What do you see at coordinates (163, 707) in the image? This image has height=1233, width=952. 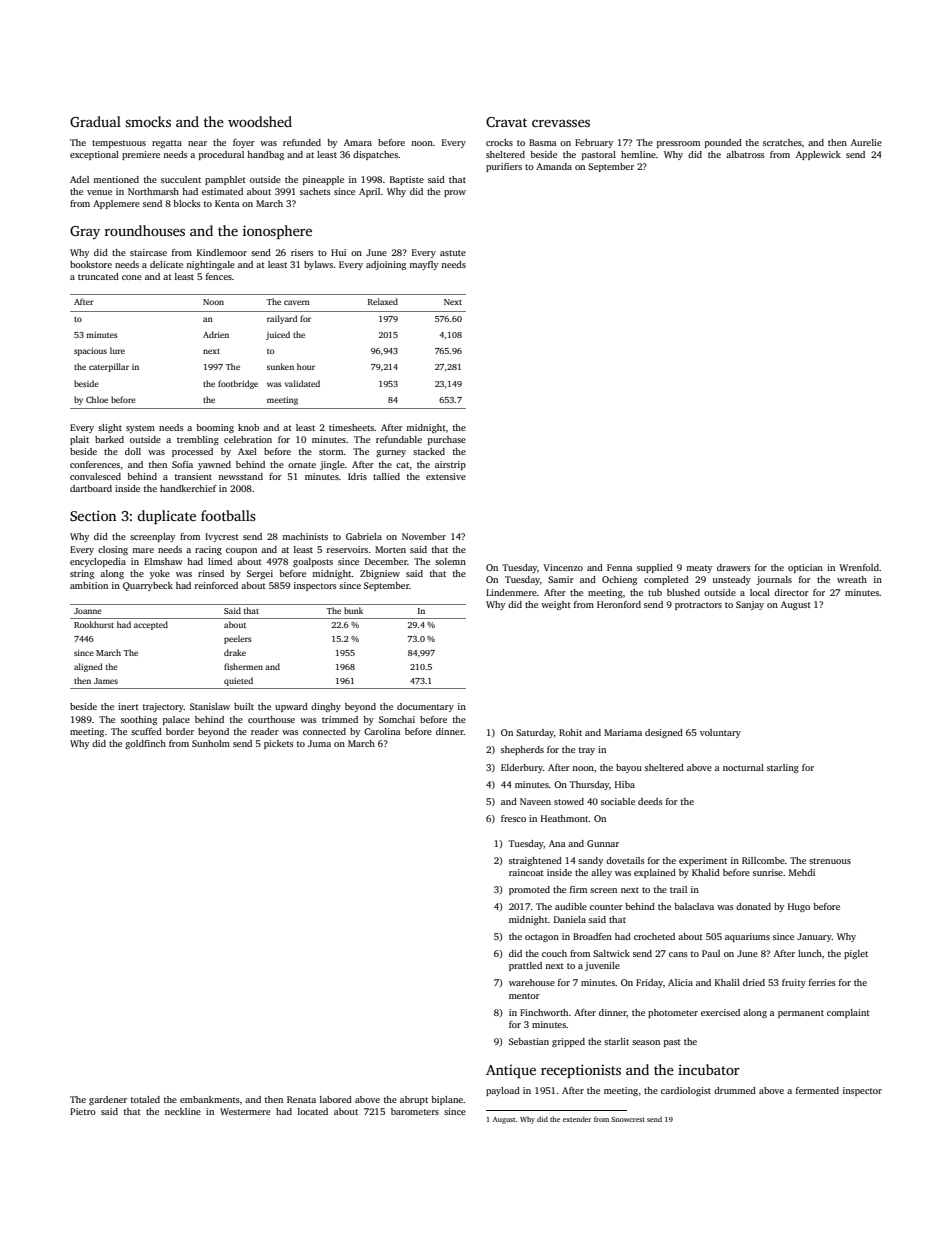 I see `trajectory` at bounding box center [163, 707].
